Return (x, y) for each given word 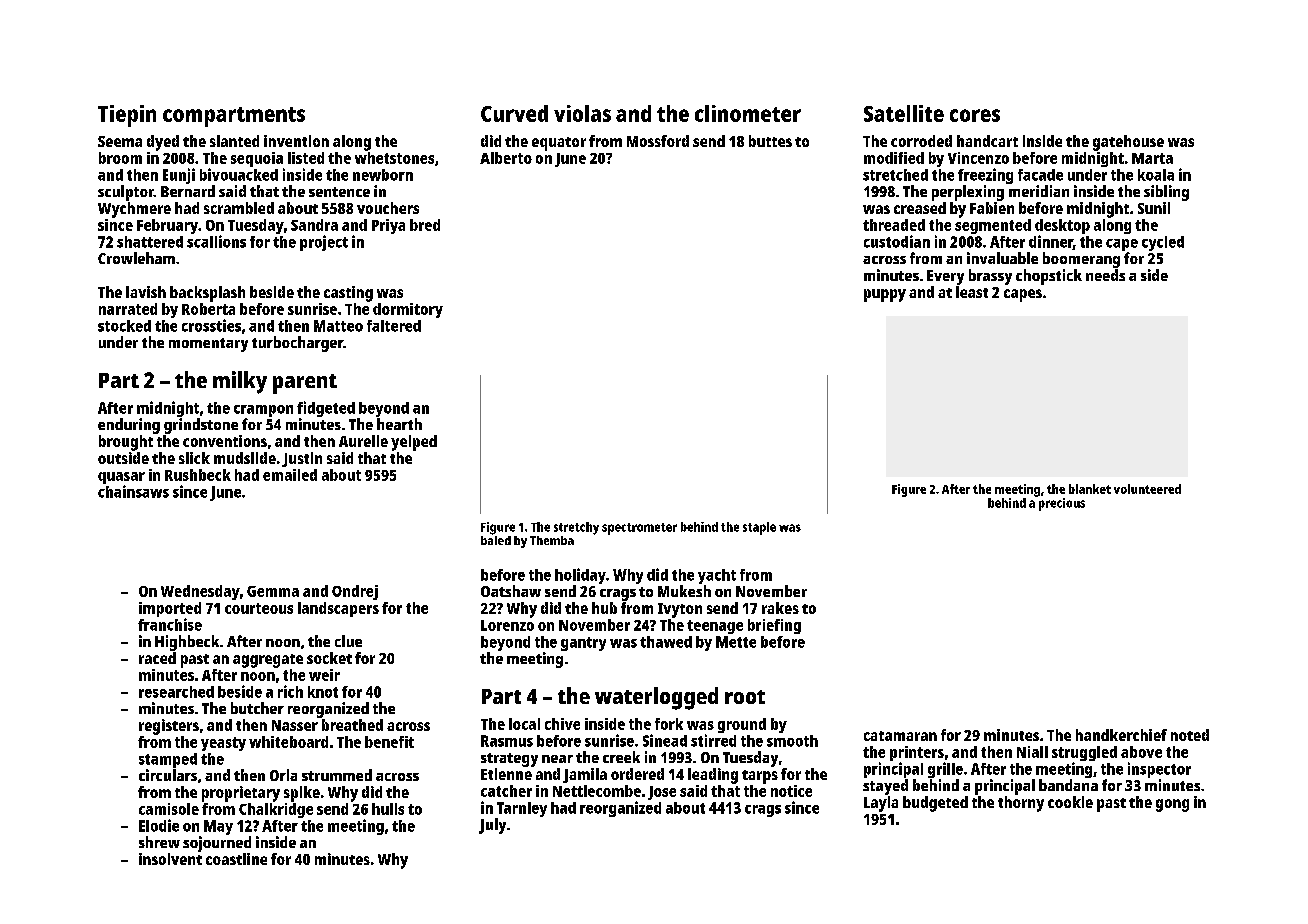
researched (176, 692)
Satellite (904, 113)
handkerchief (1121, 735)
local (524, 724)
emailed (290, 475)
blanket (1090, 489)
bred (425, 225)
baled (496, 540)
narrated (128, 309)
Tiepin (127, 116)
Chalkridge (276, 810)
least (972, 292)
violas (582, 113)
